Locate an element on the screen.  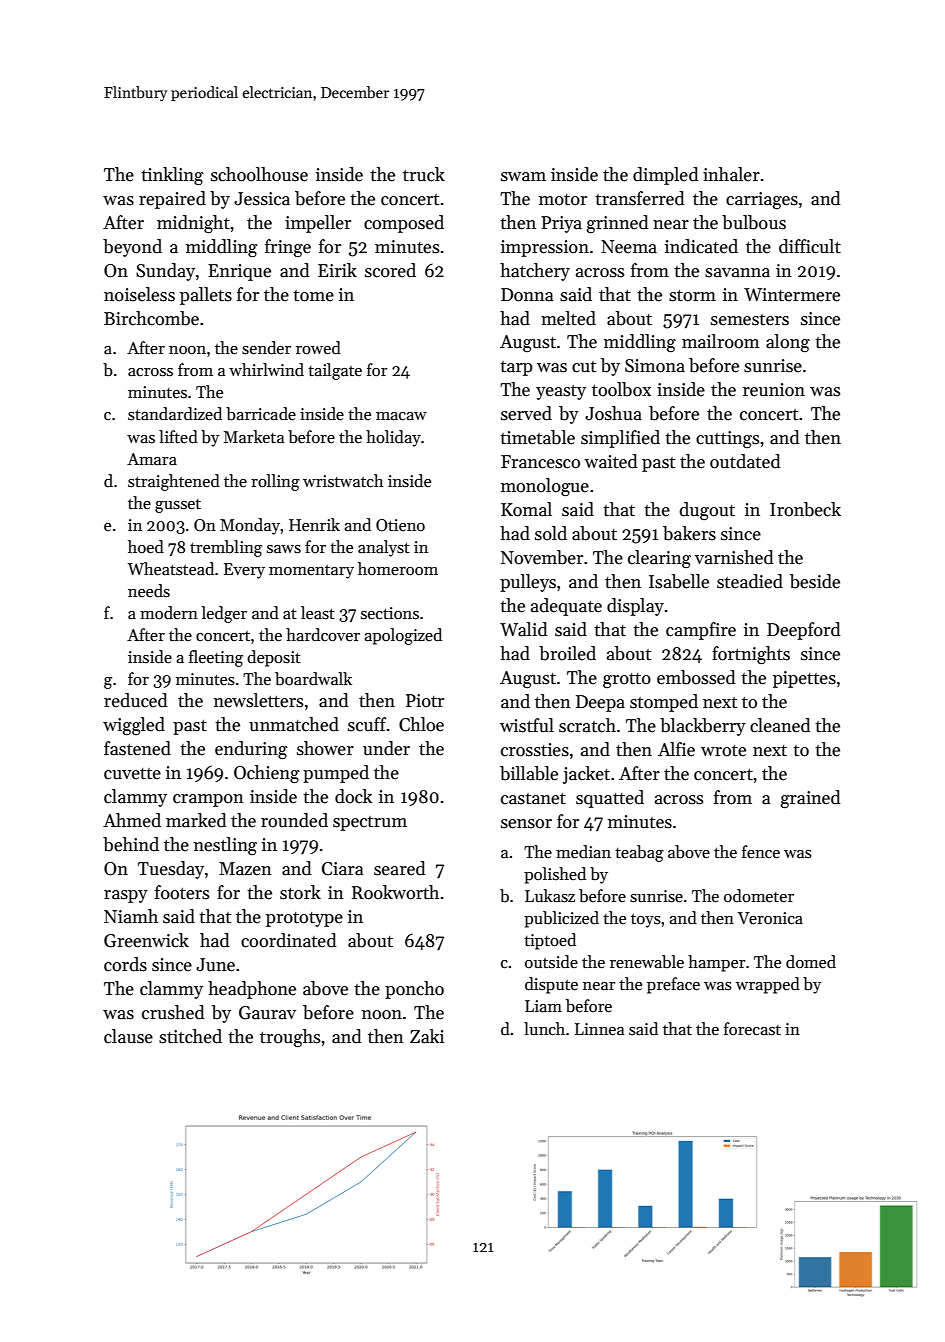
apologized is located at coordinates (403, 636).
